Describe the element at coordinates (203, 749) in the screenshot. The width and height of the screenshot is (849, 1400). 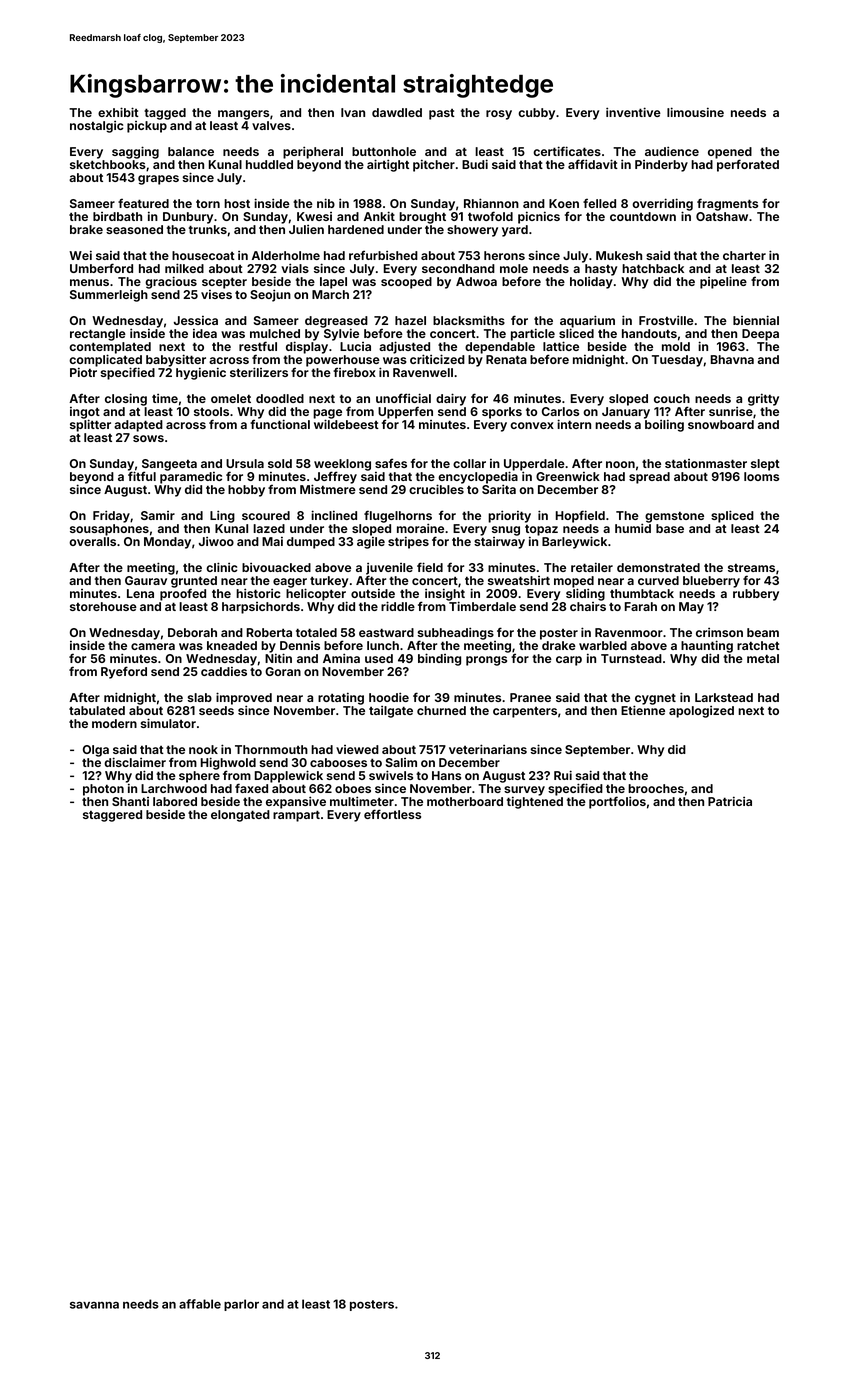
I see `nook` at that location.
